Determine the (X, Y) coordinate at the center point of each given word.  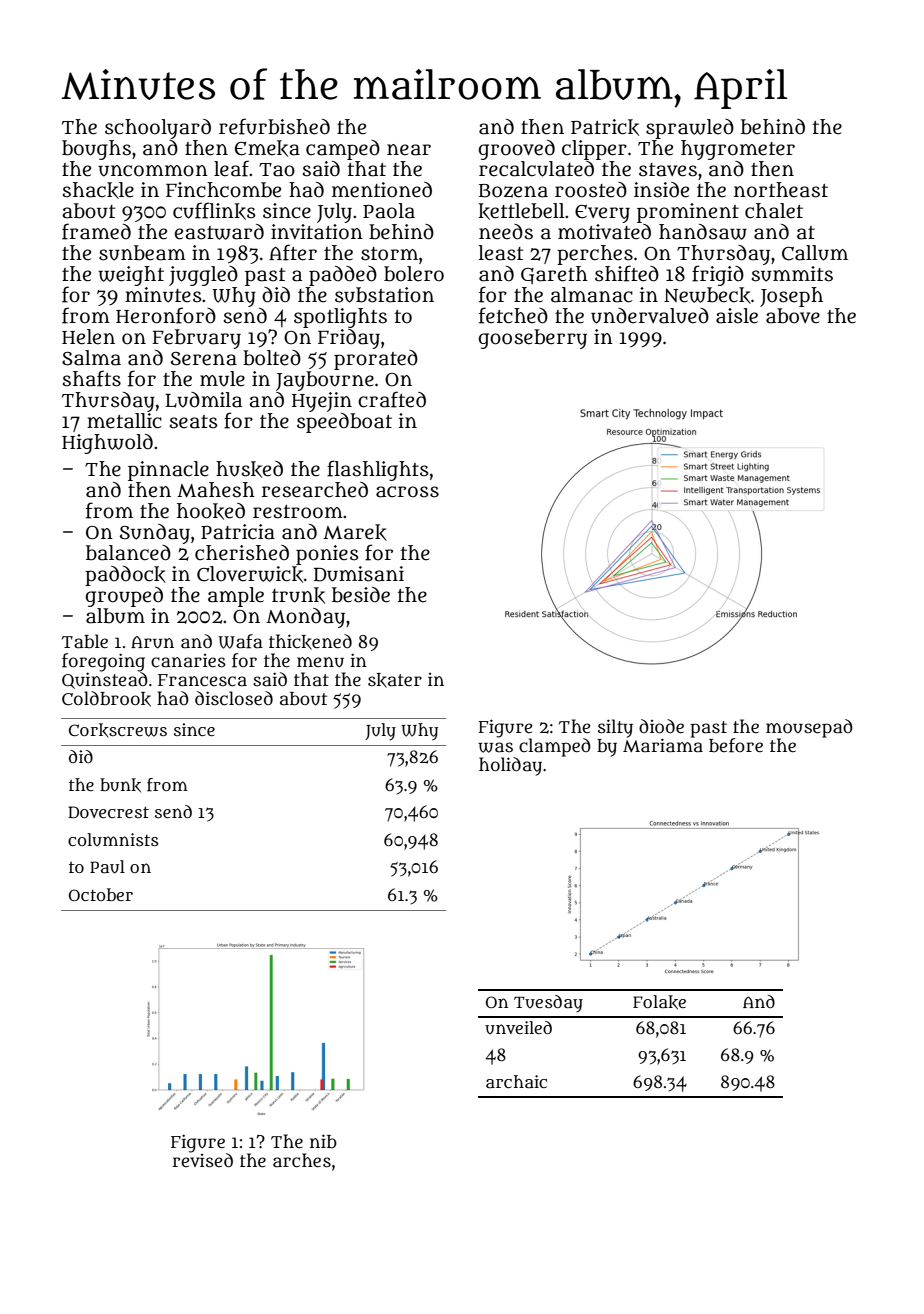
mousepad (809, 728)
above (793, 316)
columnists (113, 839)
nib (323, 1141)
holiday (510, 766)
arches (302, 1160)
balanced (128, 553)
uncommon (153, 171)
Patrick (605, 127)
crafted (392, 399)
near (409, 150)
